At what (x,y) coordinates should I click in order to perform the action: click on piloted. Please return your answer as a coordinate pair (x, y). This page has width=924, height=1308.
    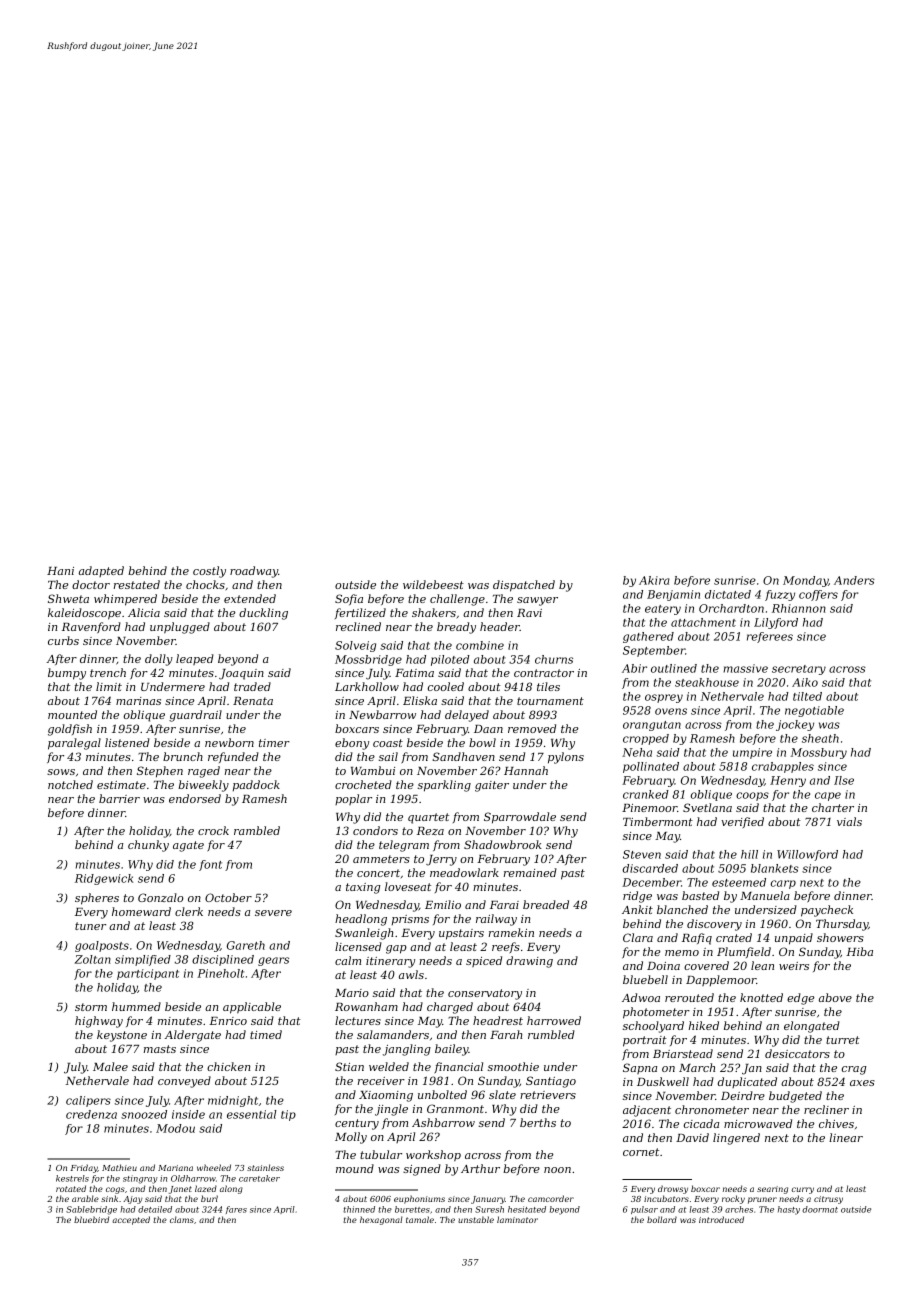
    Looking at the image, I should click on (450, 660).
